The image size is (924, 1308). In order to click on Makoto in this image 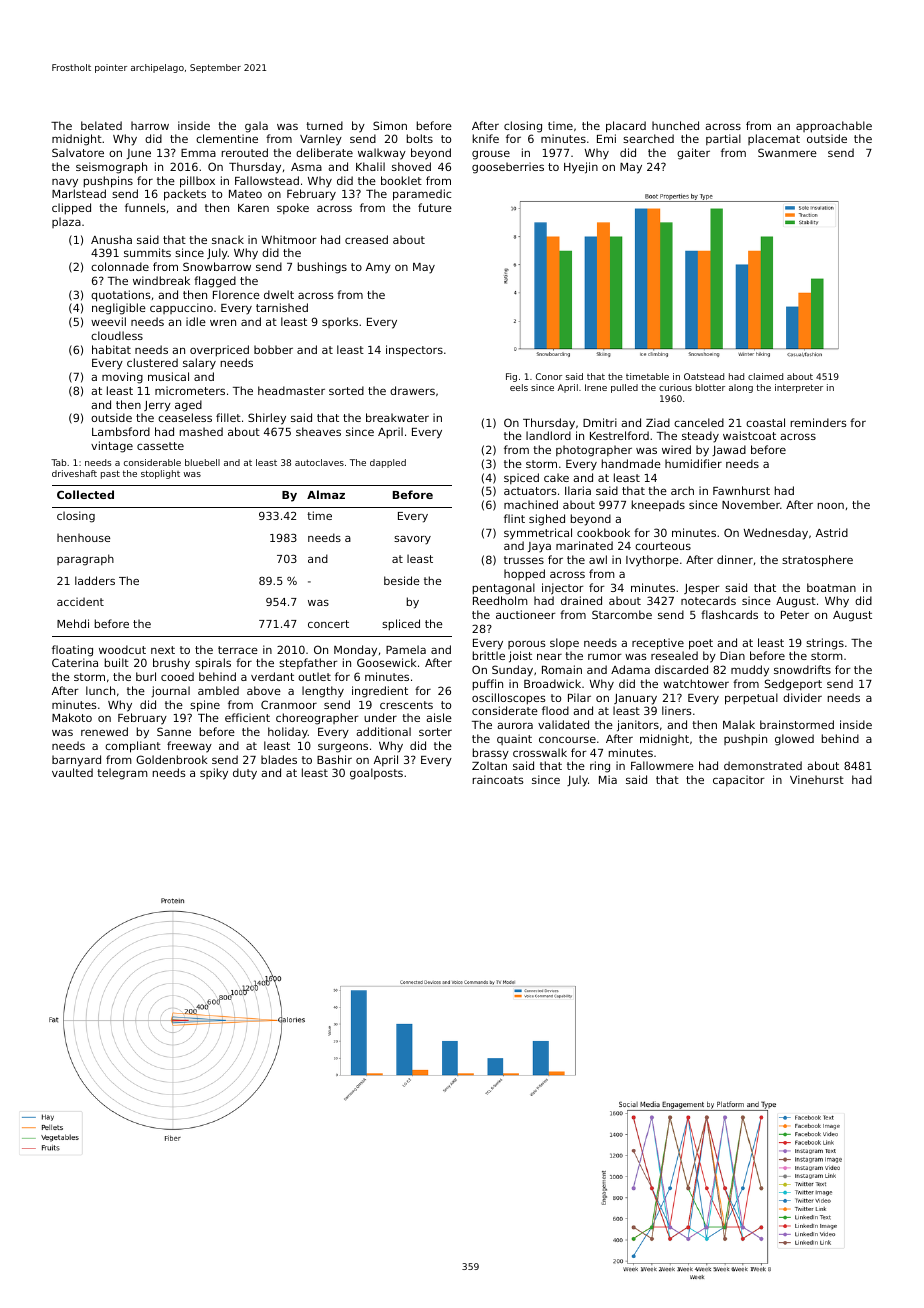, I will do `click(72, 717)`.
